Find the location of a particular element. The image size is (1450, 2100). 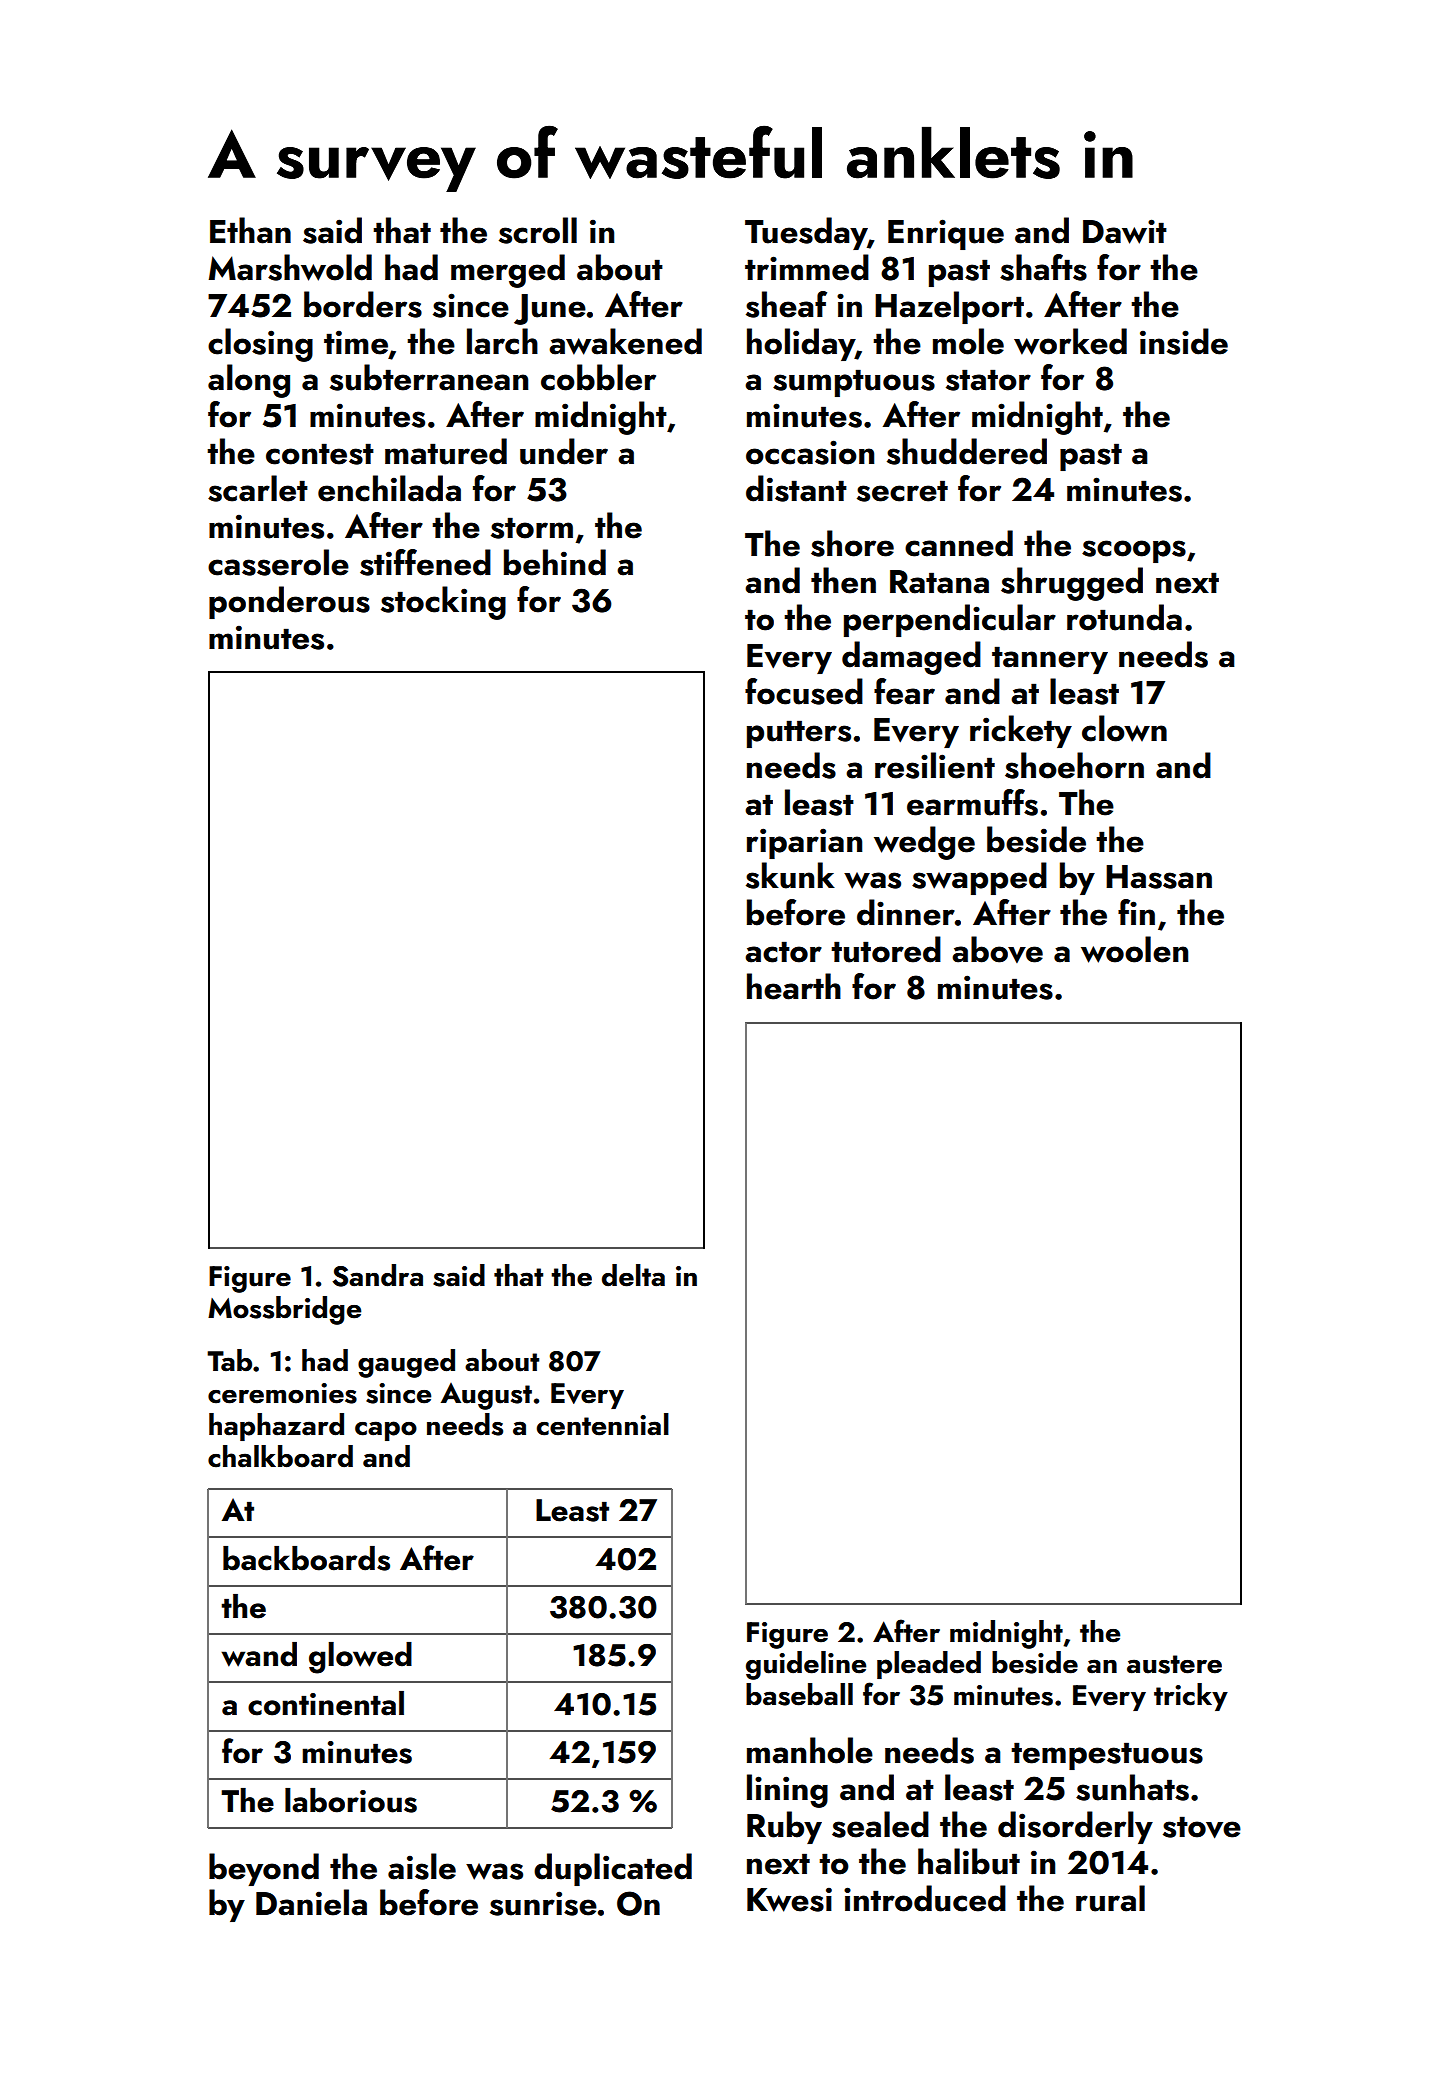

stove is located at coordinates (1202, 1827).
